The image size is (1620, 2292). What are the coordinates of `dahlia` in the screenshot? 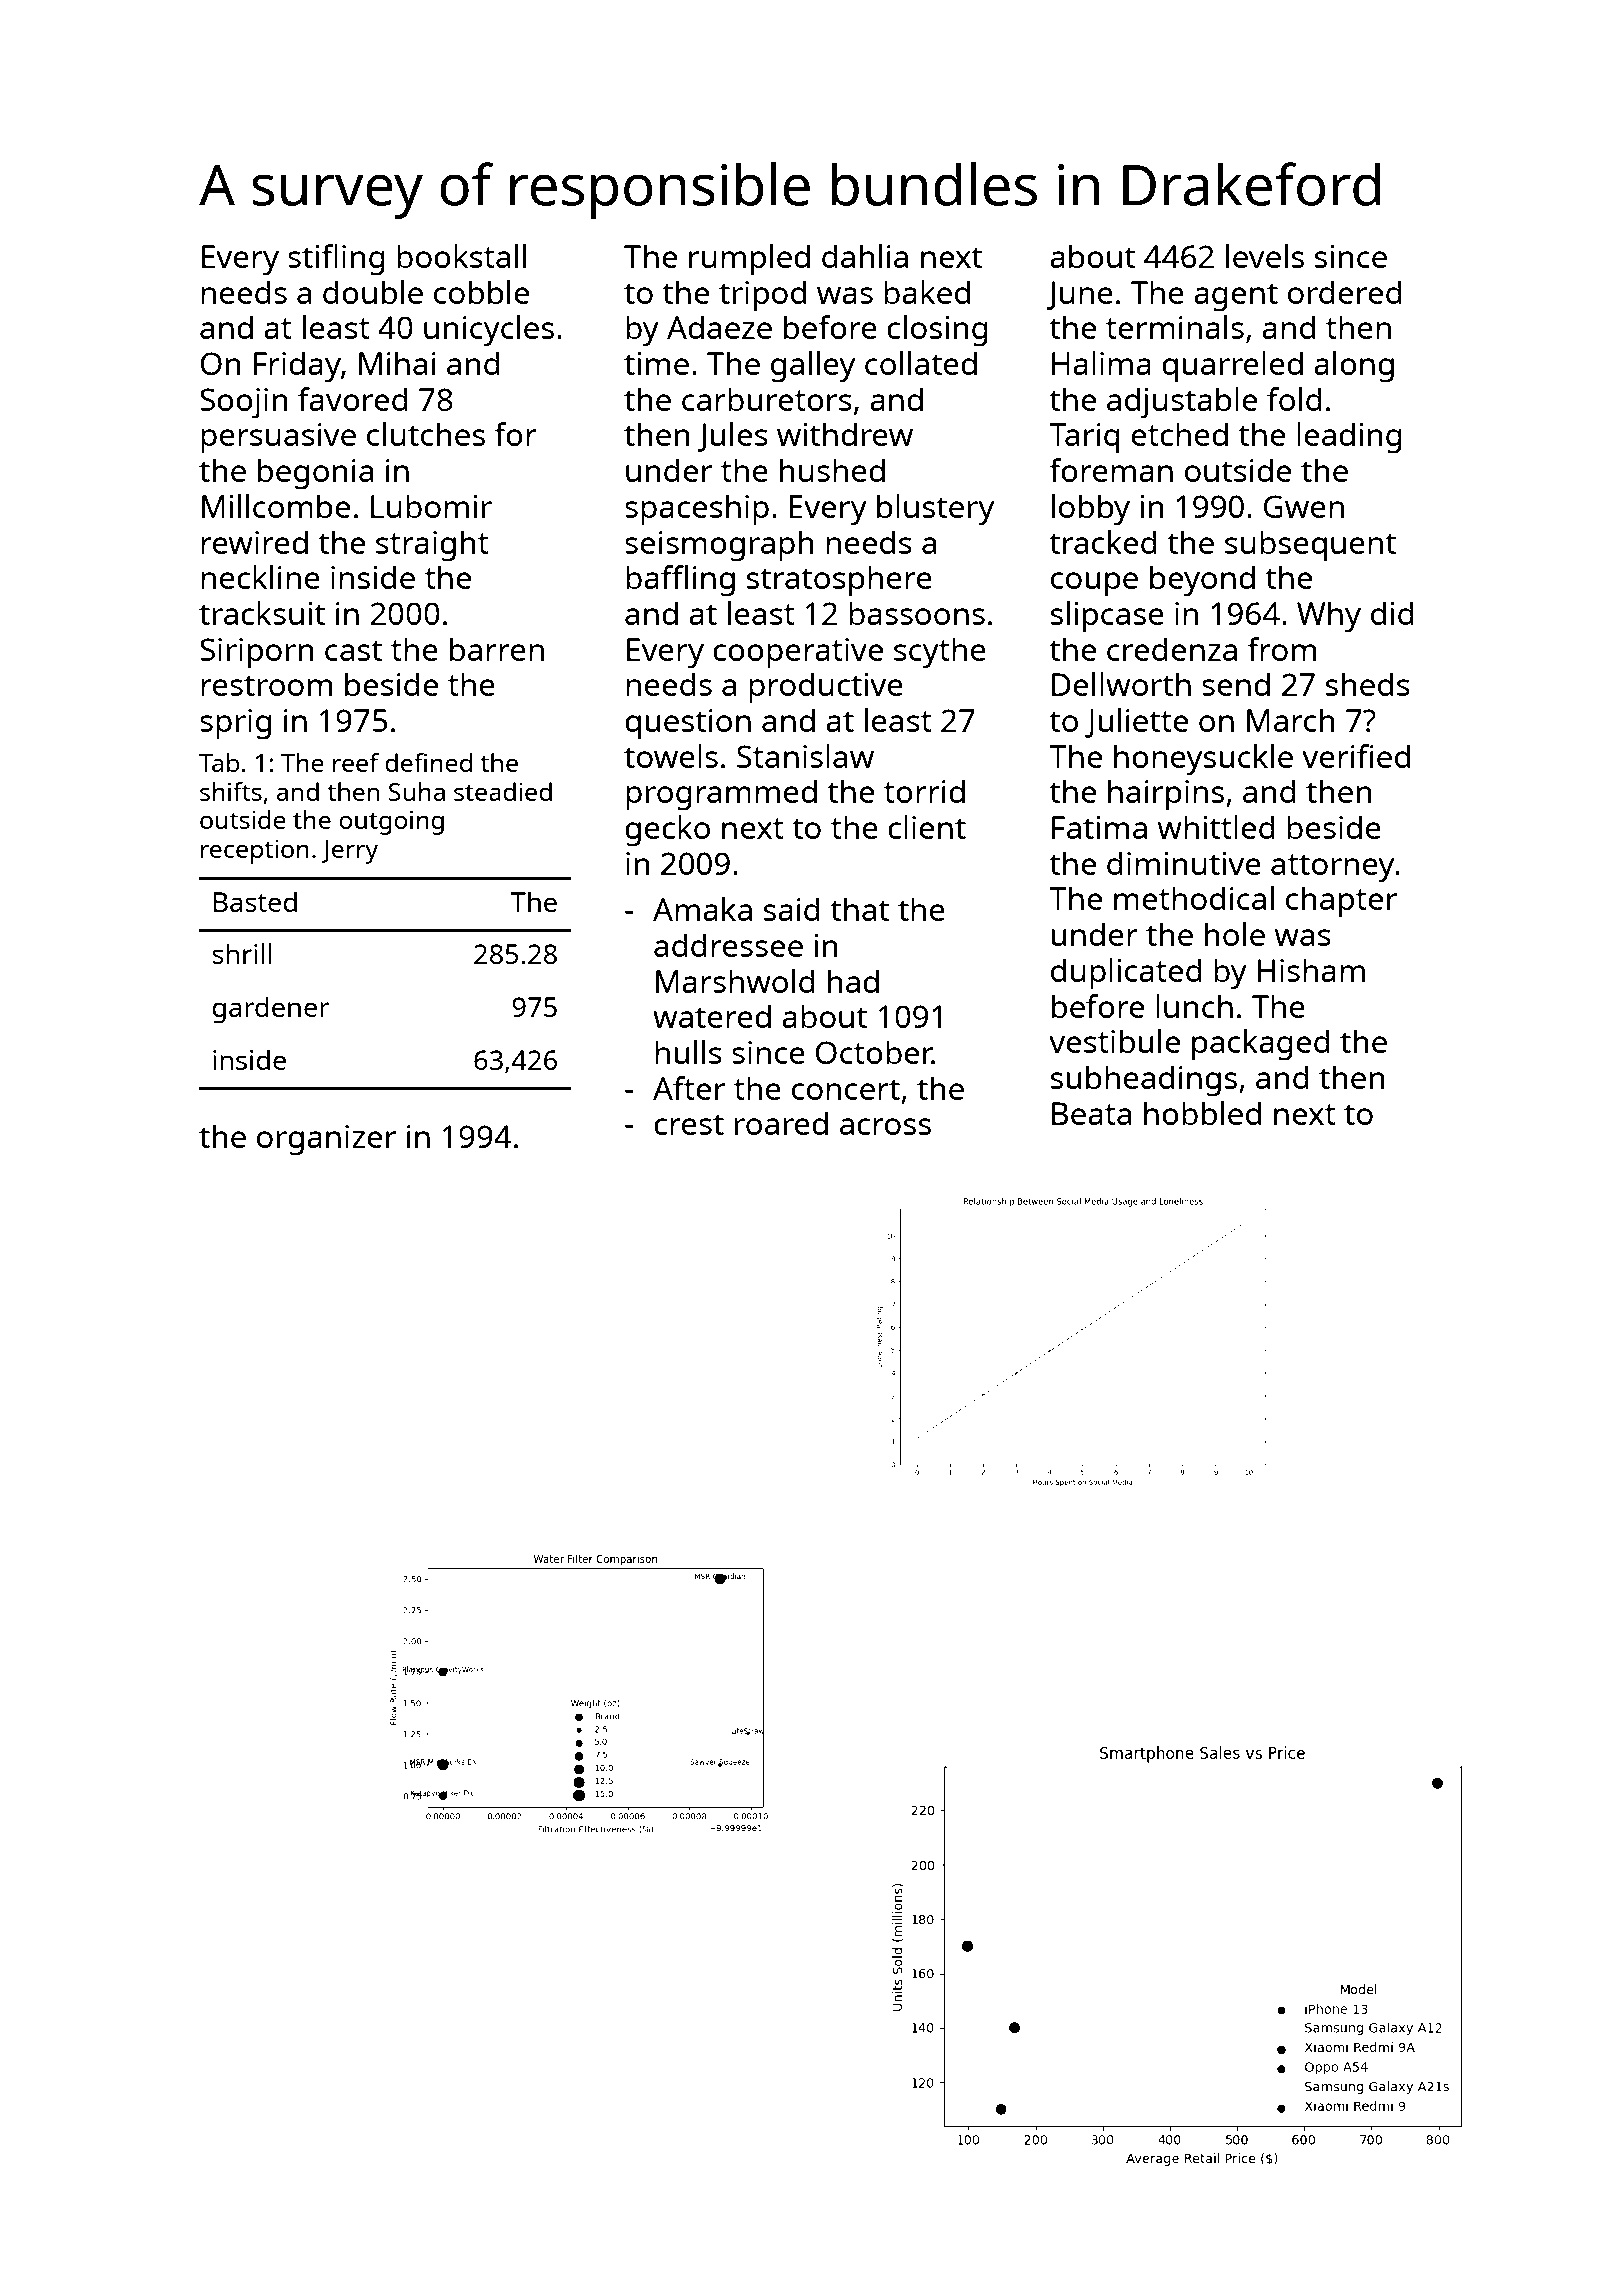 It's located at (865, 256).
